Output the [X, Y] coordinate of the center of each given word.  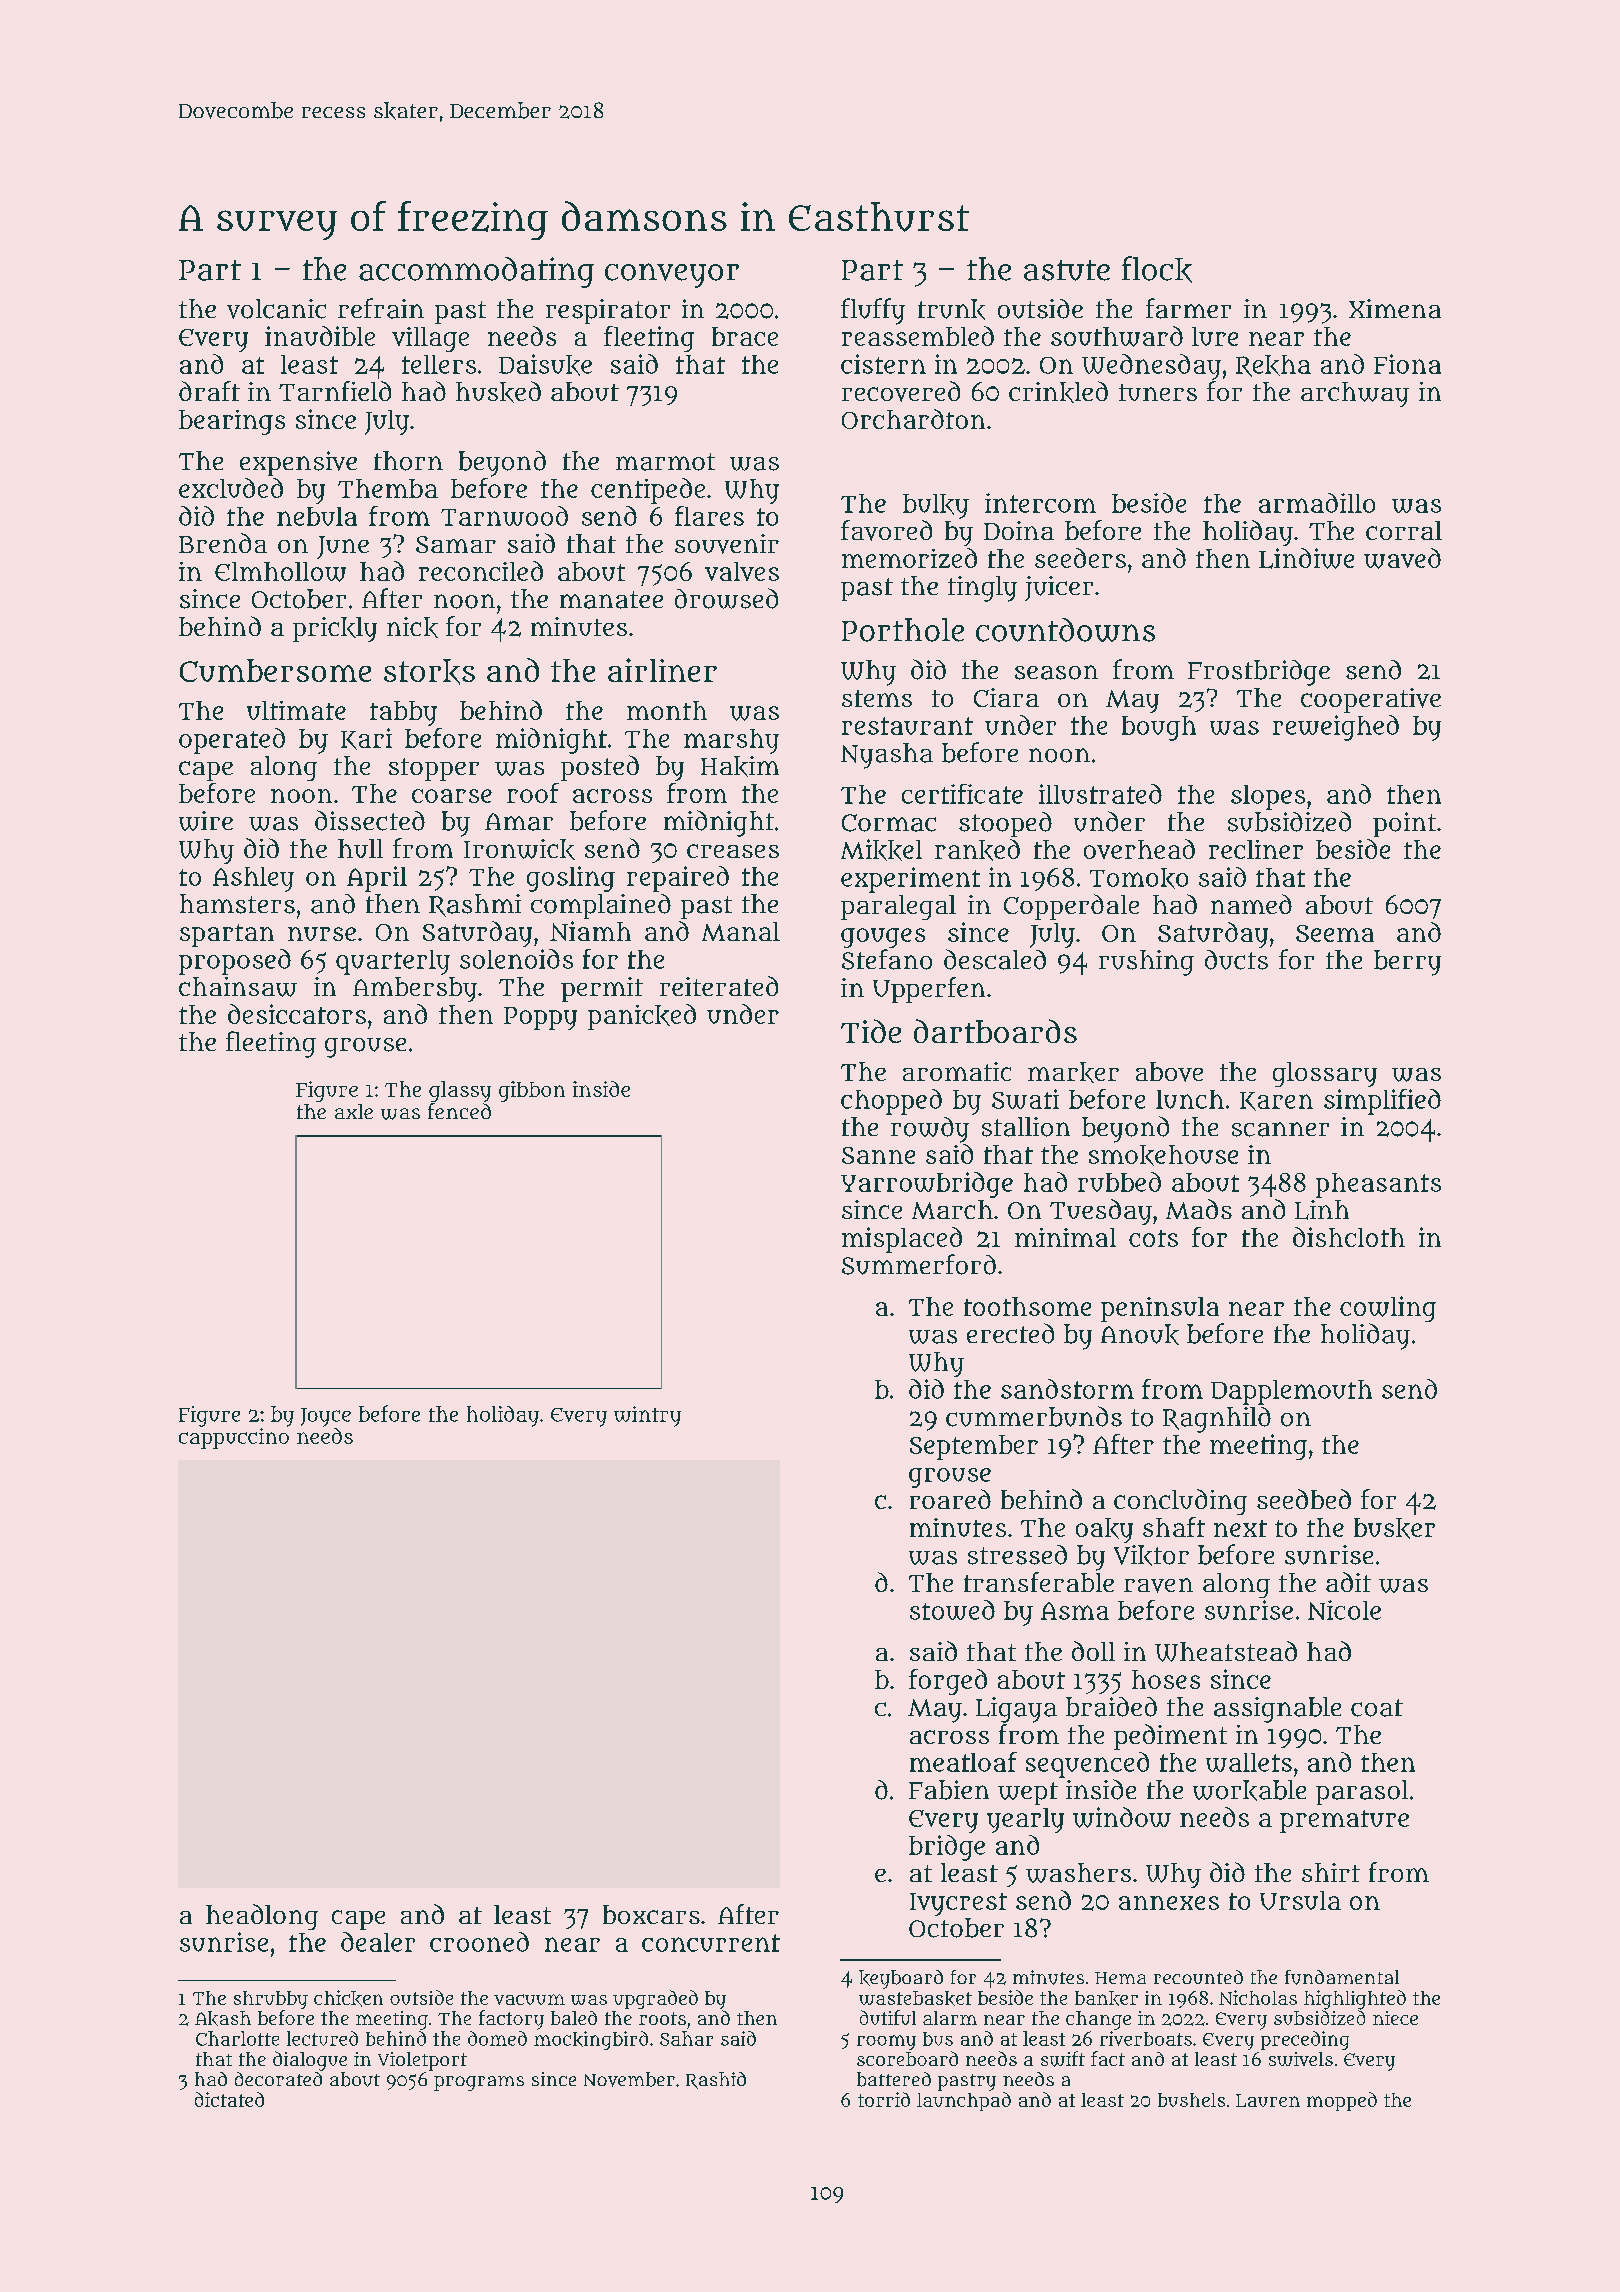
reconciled [481, 571]
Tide [871, 1031]
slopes [1268, 797]
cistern [883, 364]
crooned [479, 1942]
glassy [460, 1091]
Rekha [1273, 366]
